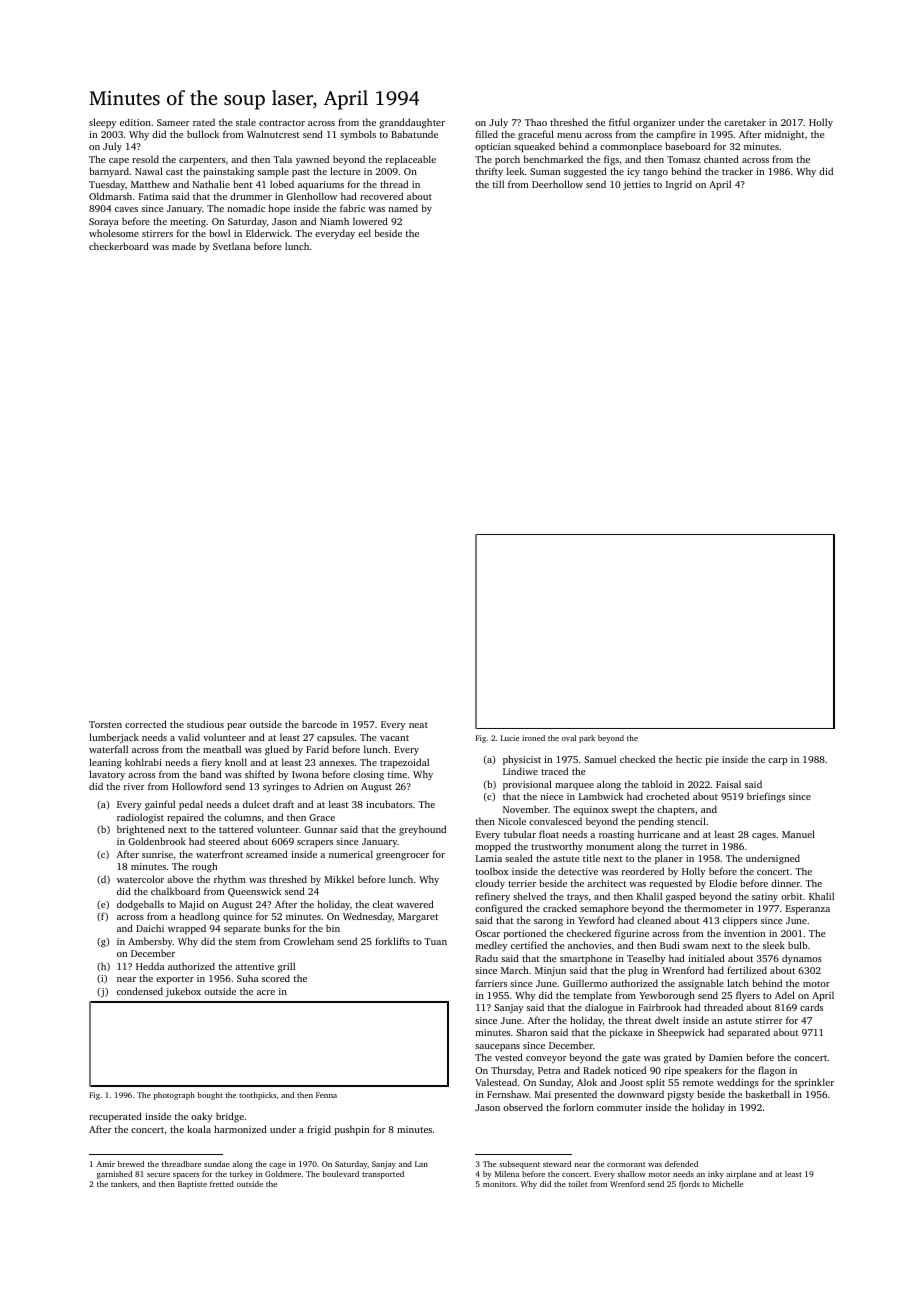 This screenshot has height=1308, width=924. Describe the element at coordinates (712, 760) in the screenshot. I see `pie` at that location.
